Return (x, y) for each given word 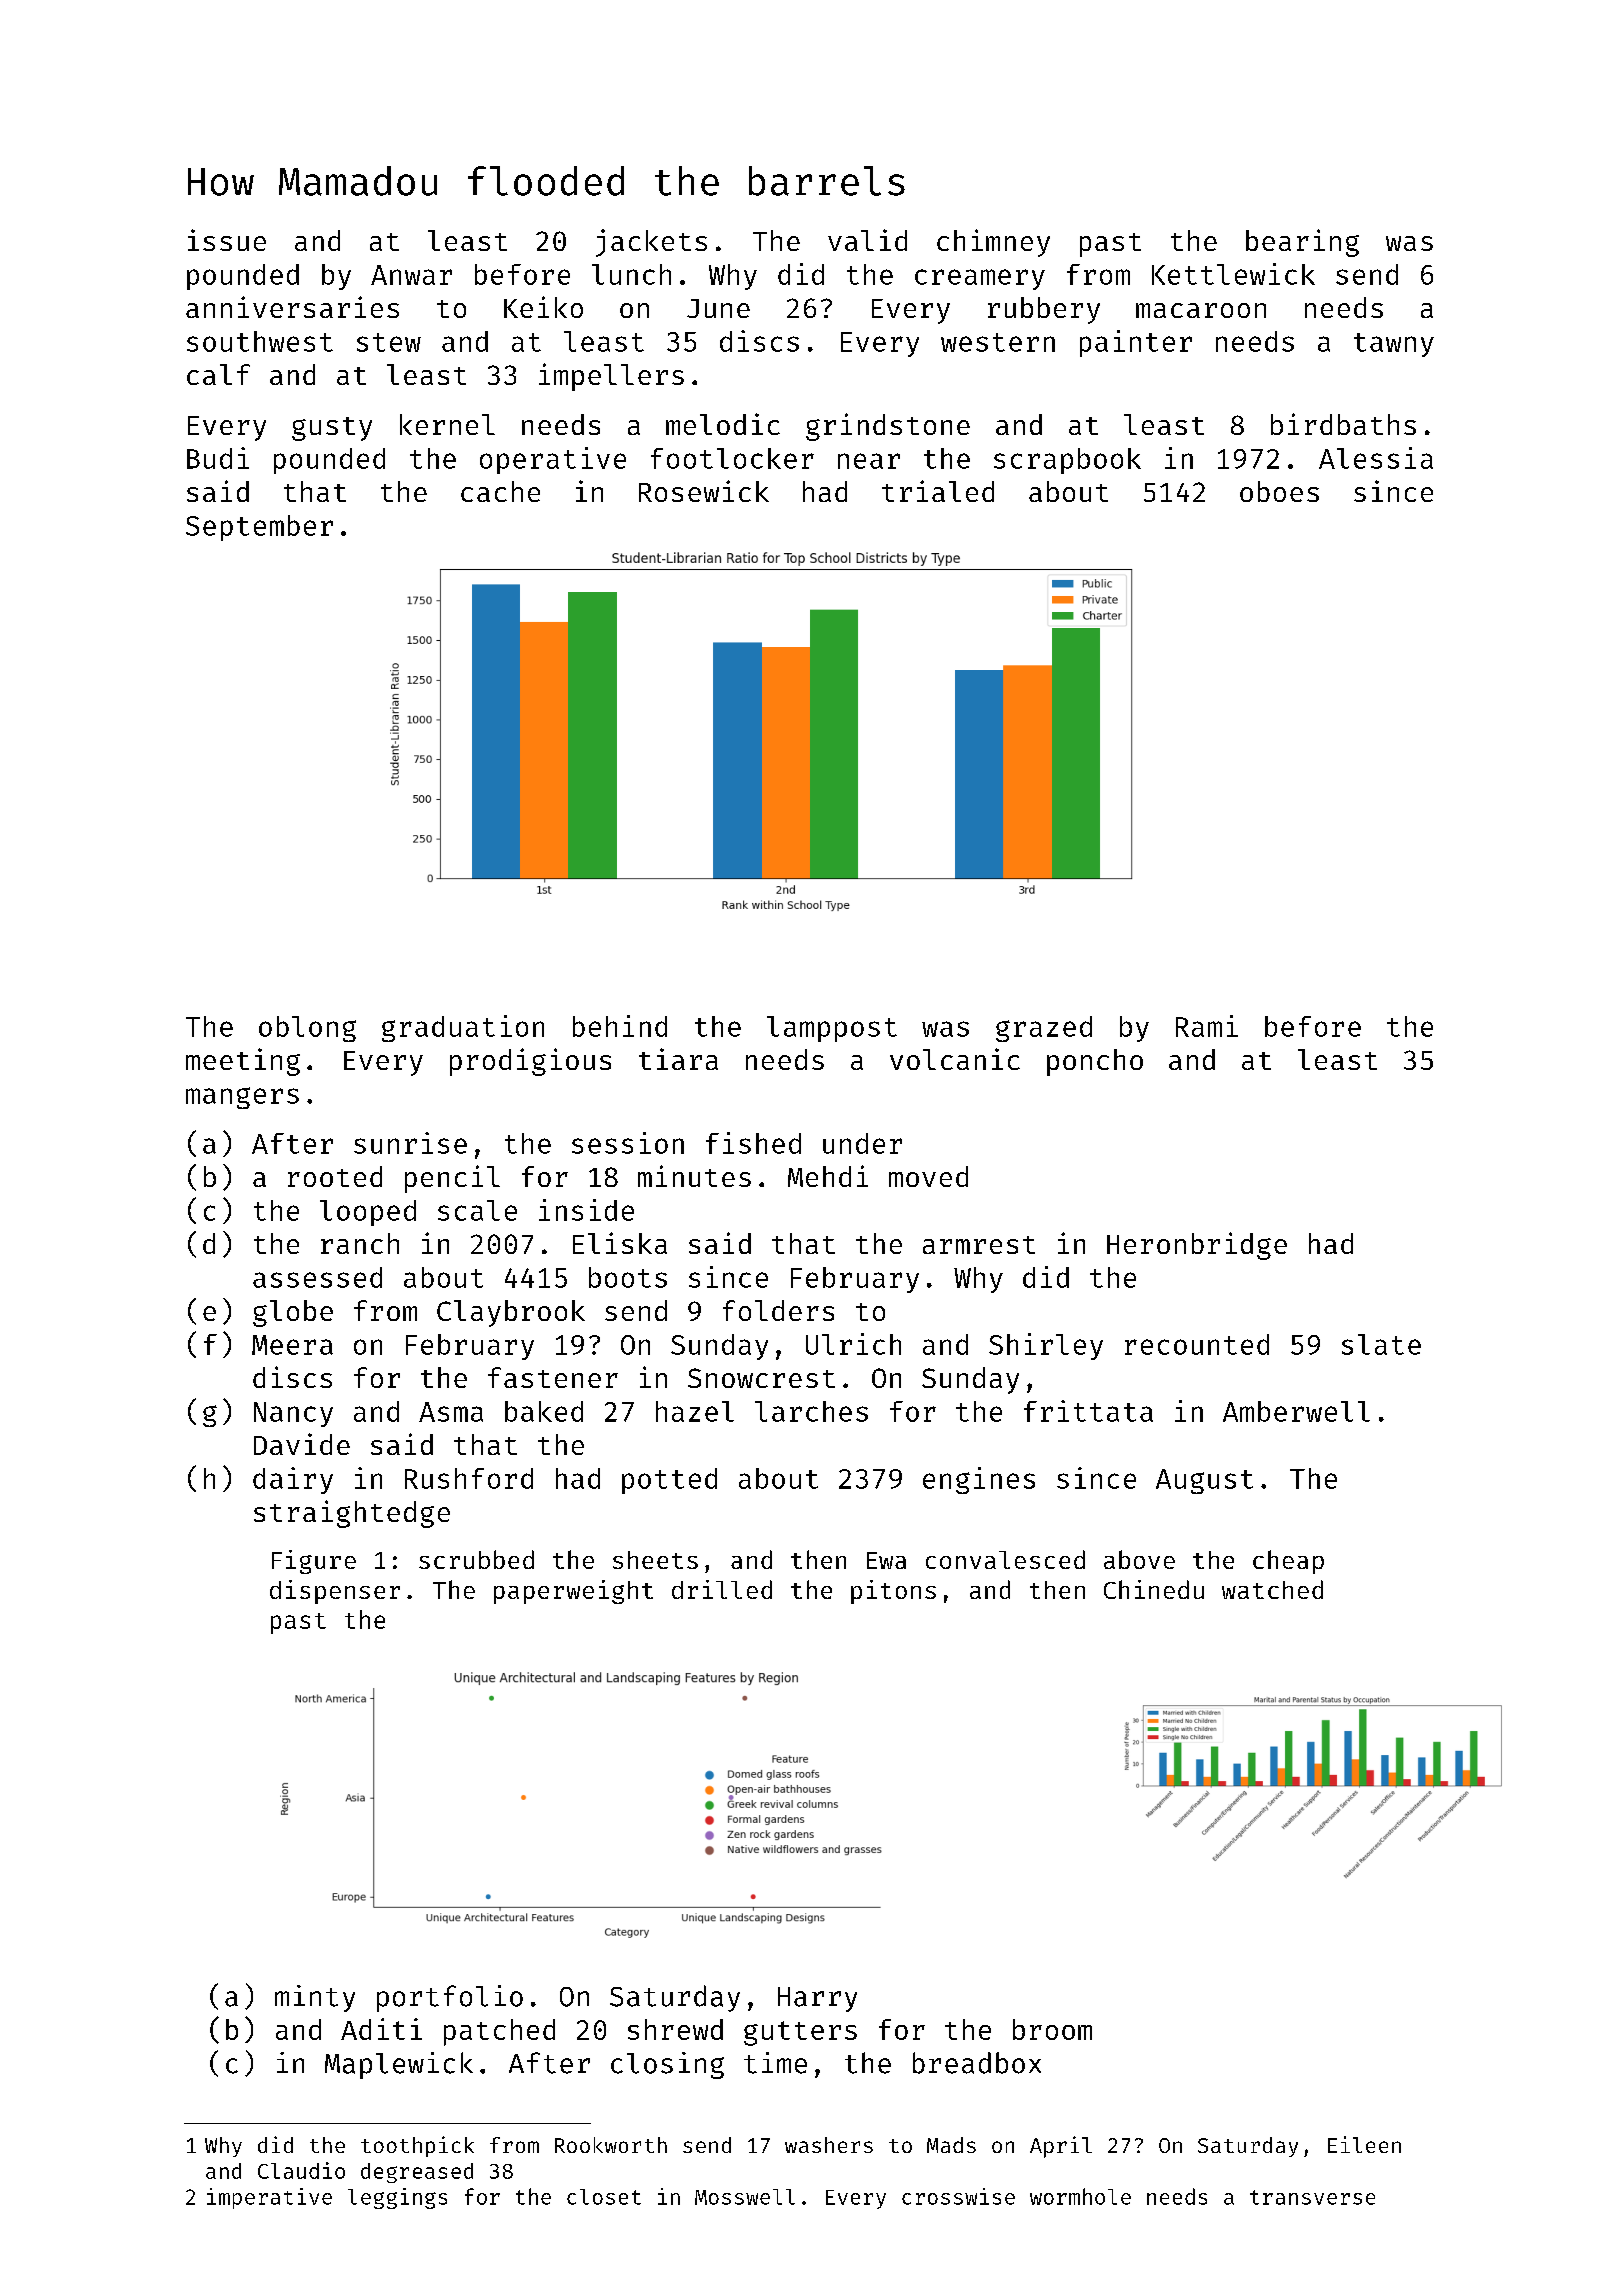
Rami (1207, 1026)
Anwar (411, 275)
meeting (243, 1062)
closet (604, 2197)
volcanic (955, 1059)
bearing (1302, 243)
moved (928, 1176)
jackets (651, 243)
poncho (1095, 1062)
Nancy (293, 1414)
